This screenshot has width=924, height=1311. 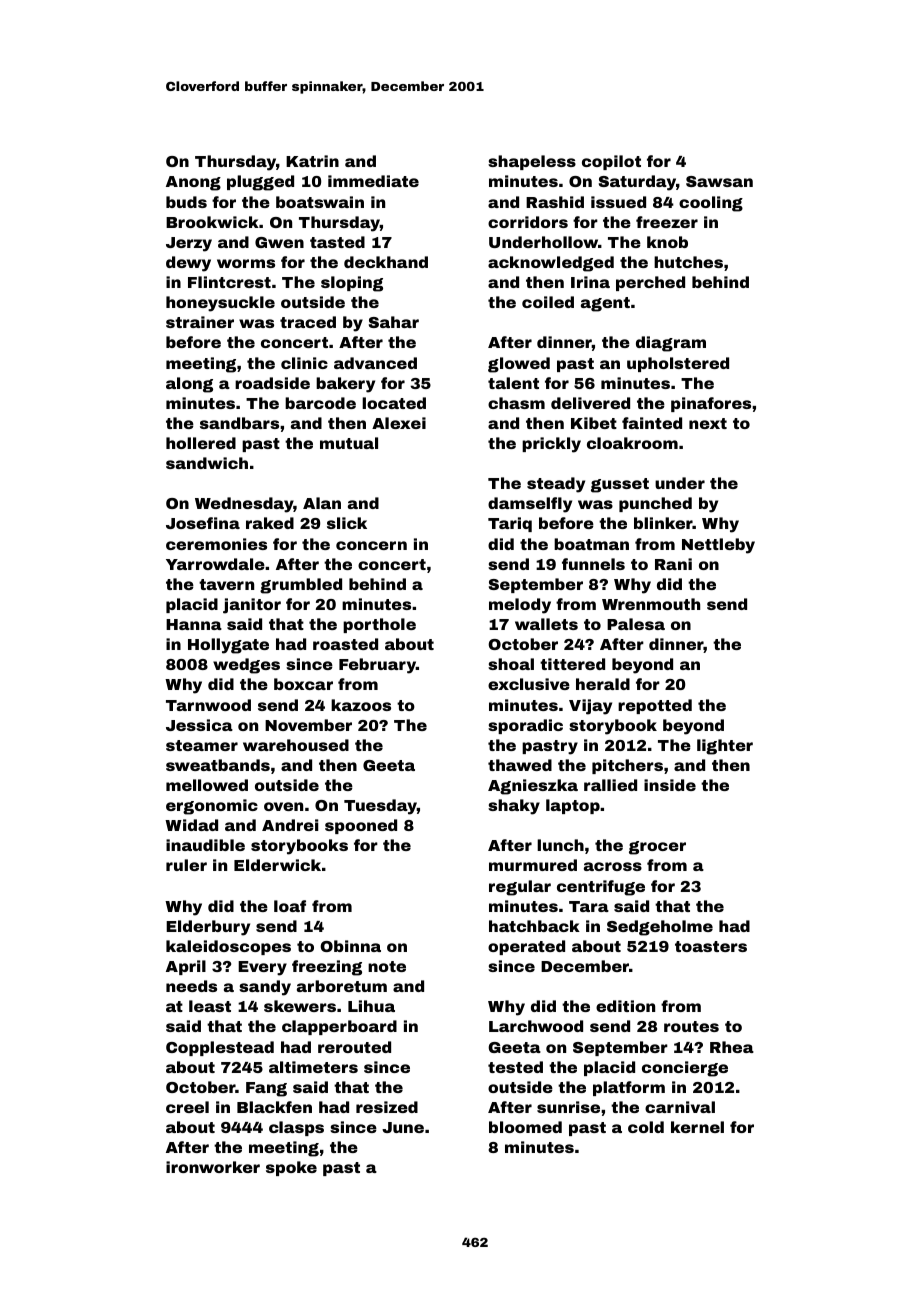 I want to click on Anong, so click(x=193, y=183).
